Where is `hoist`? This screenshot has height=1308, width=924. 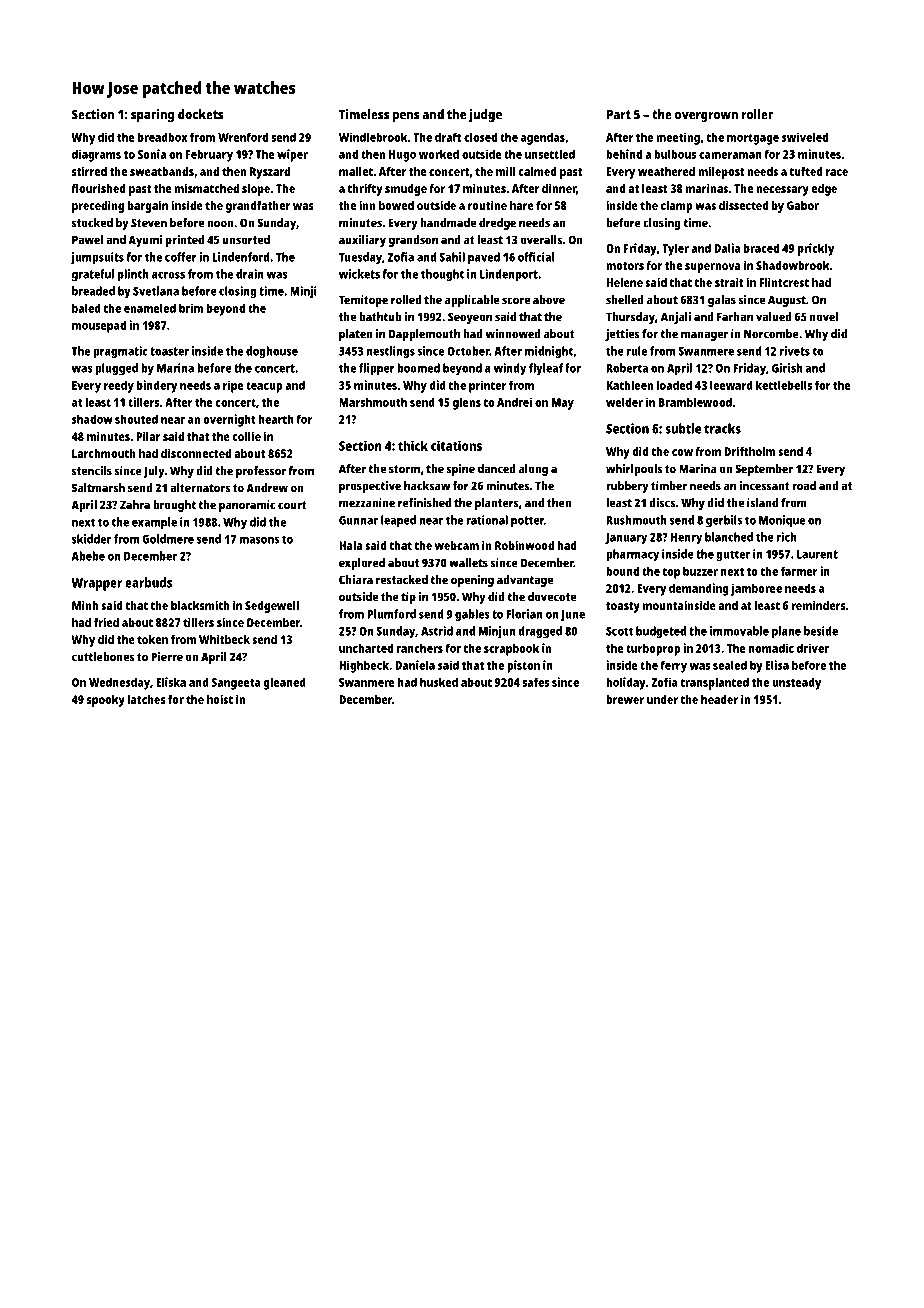 hoist is located at coordinates (220, 699).
